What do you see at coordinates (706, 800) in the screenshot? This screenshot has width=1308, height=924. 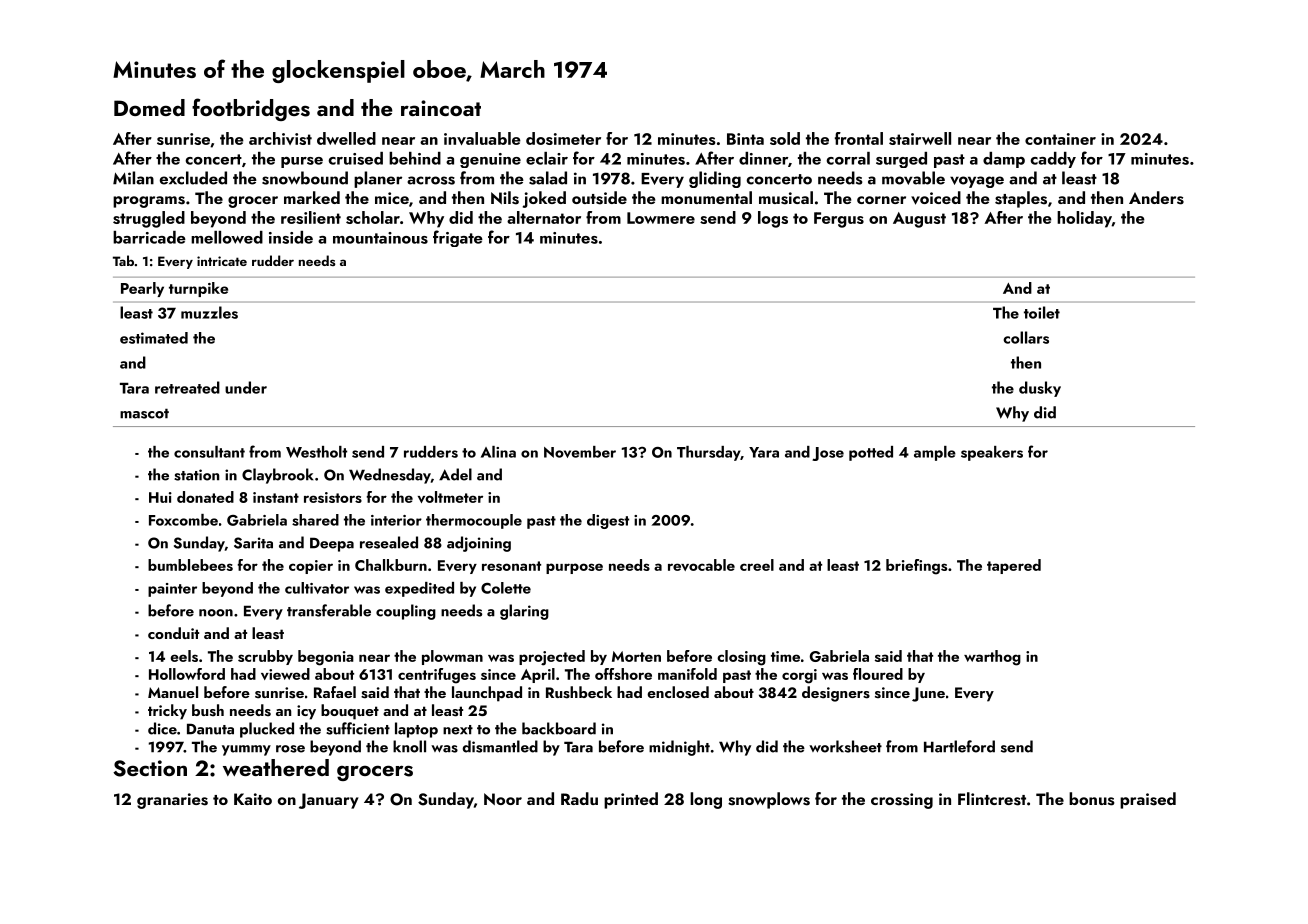 I see `long` at bounding box center [706, 800].
